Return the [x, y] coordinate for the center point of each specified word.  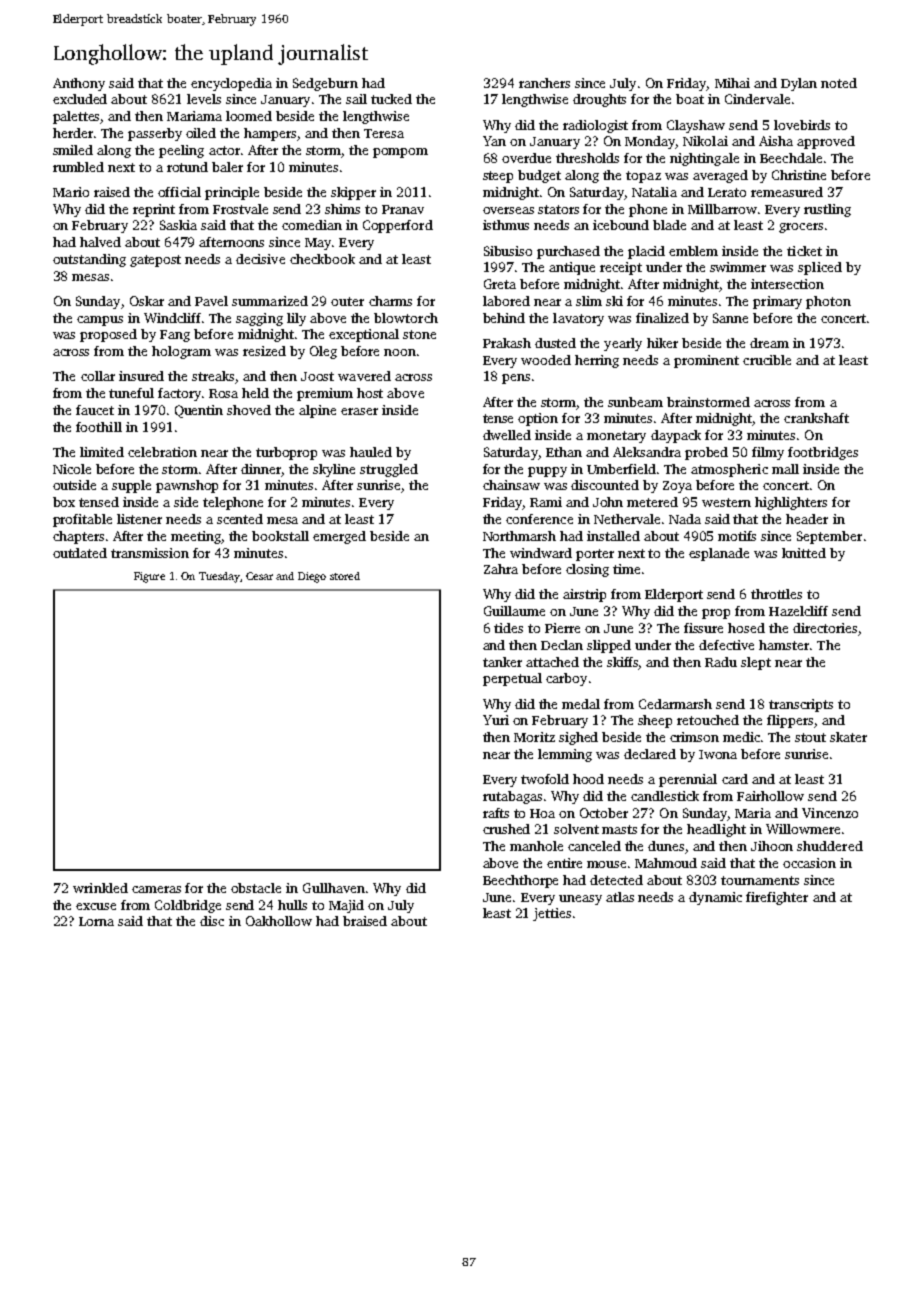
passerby [155, 134]
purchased [568, 252]
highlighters [791, 503]
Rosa [223, 393]
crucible [767, 360]
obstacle [256, 888]
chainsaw [511, 485]
